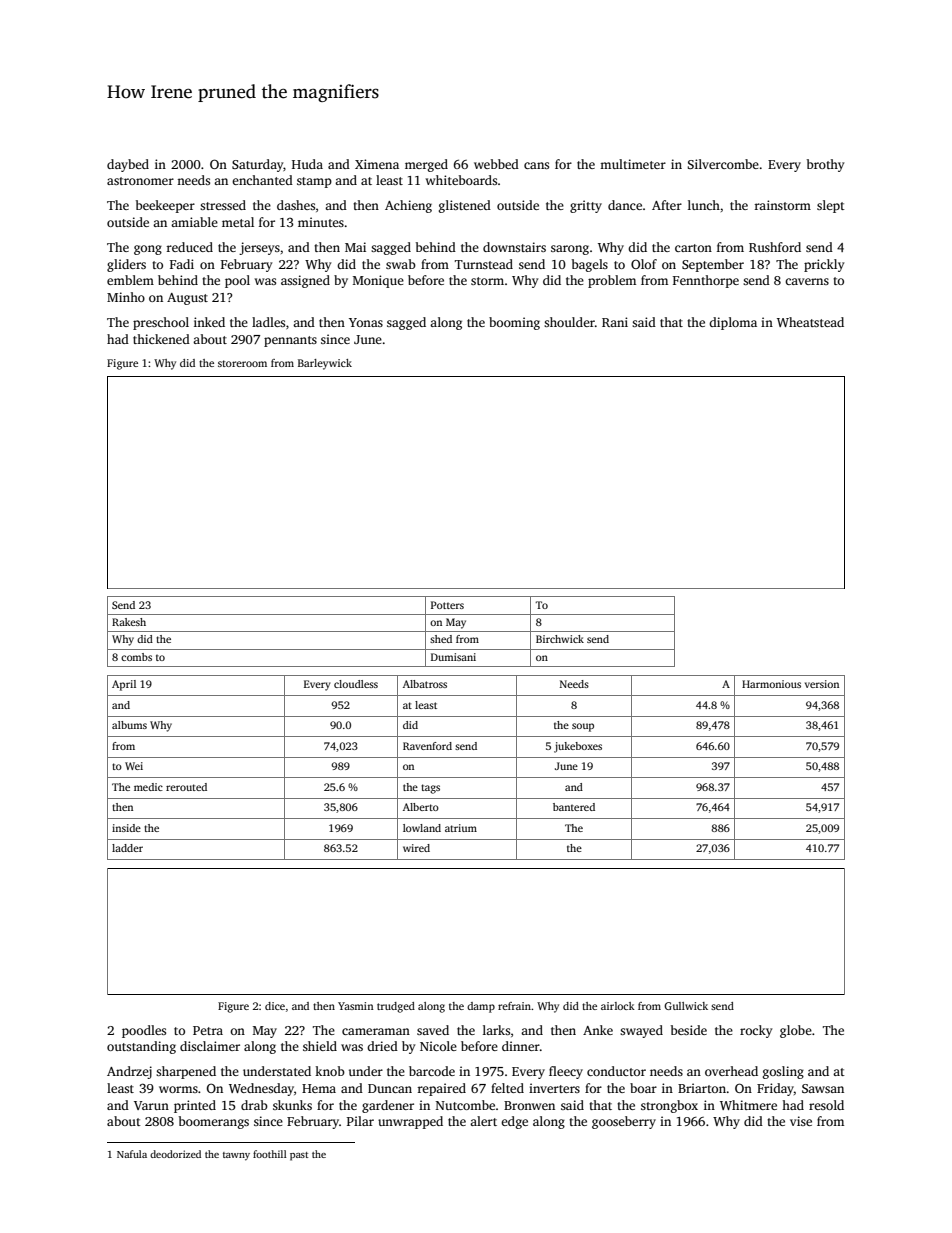 This screenshot has width=952, height=1233. Describe the element at coordinates (641, 1031) in the screenshot. I see `swayed` at that location.
